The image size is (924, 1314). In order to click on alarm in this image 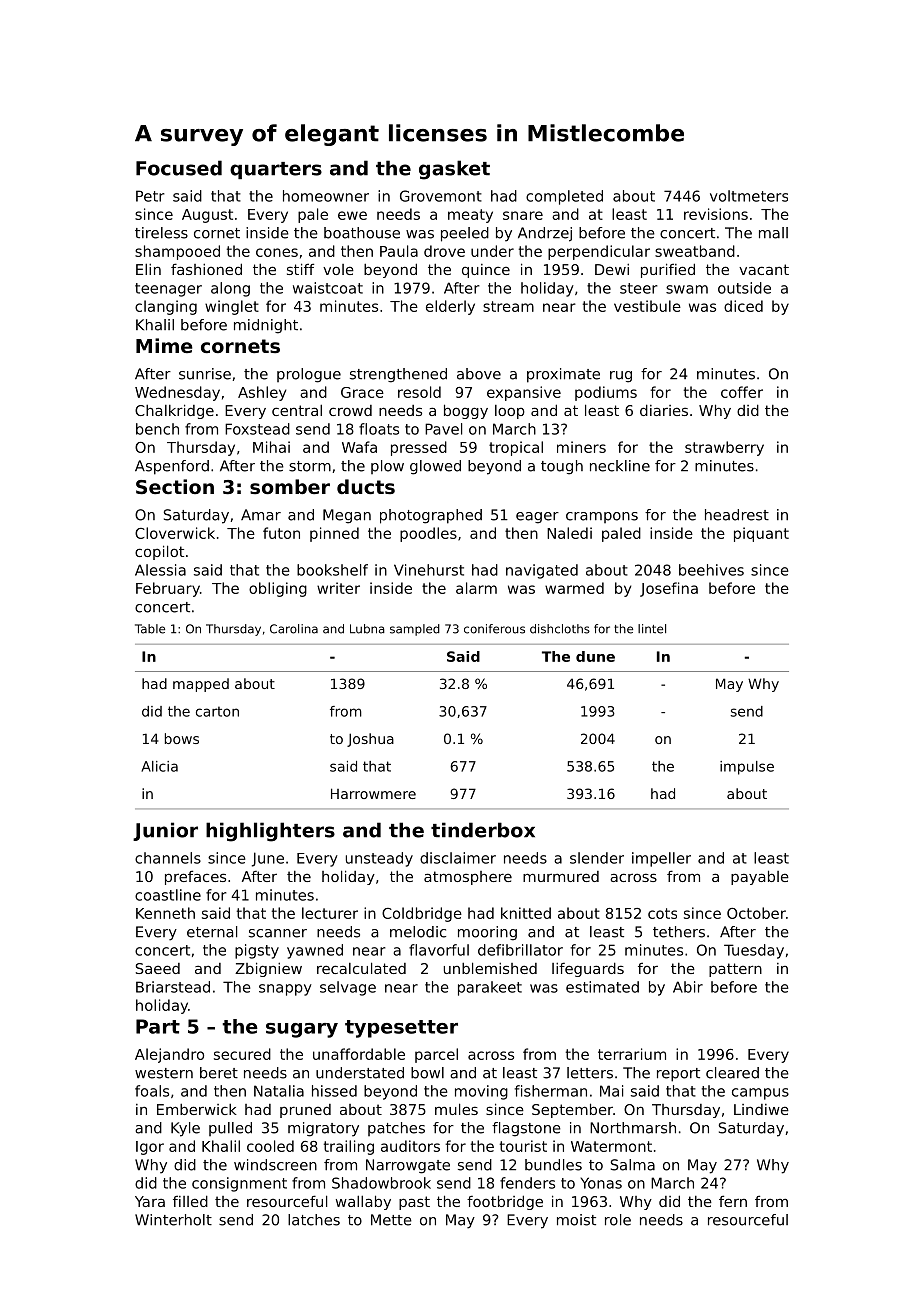, I will do `click(476, 588)`.
